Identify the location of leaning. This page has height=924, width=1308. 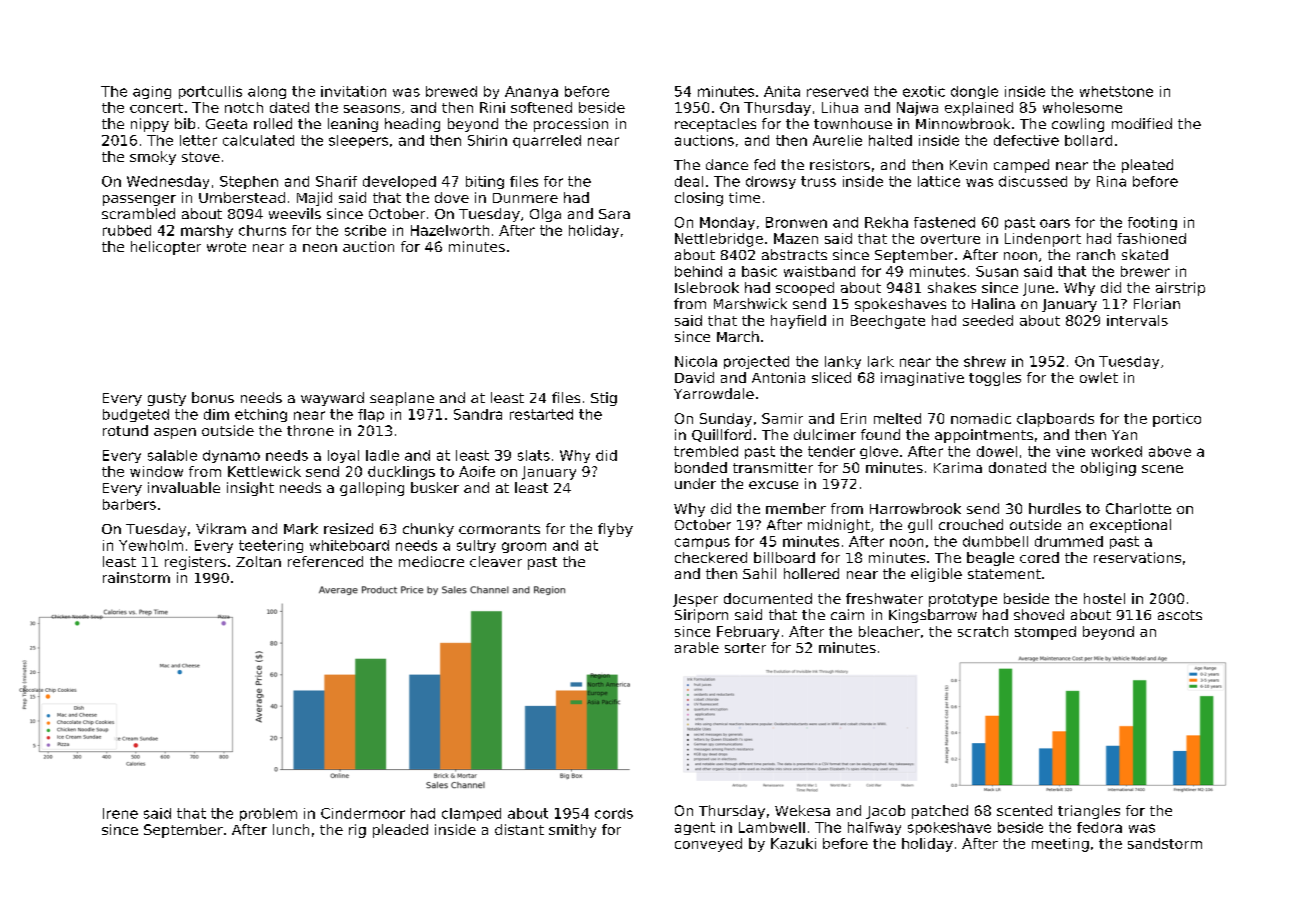
(353, 125).
